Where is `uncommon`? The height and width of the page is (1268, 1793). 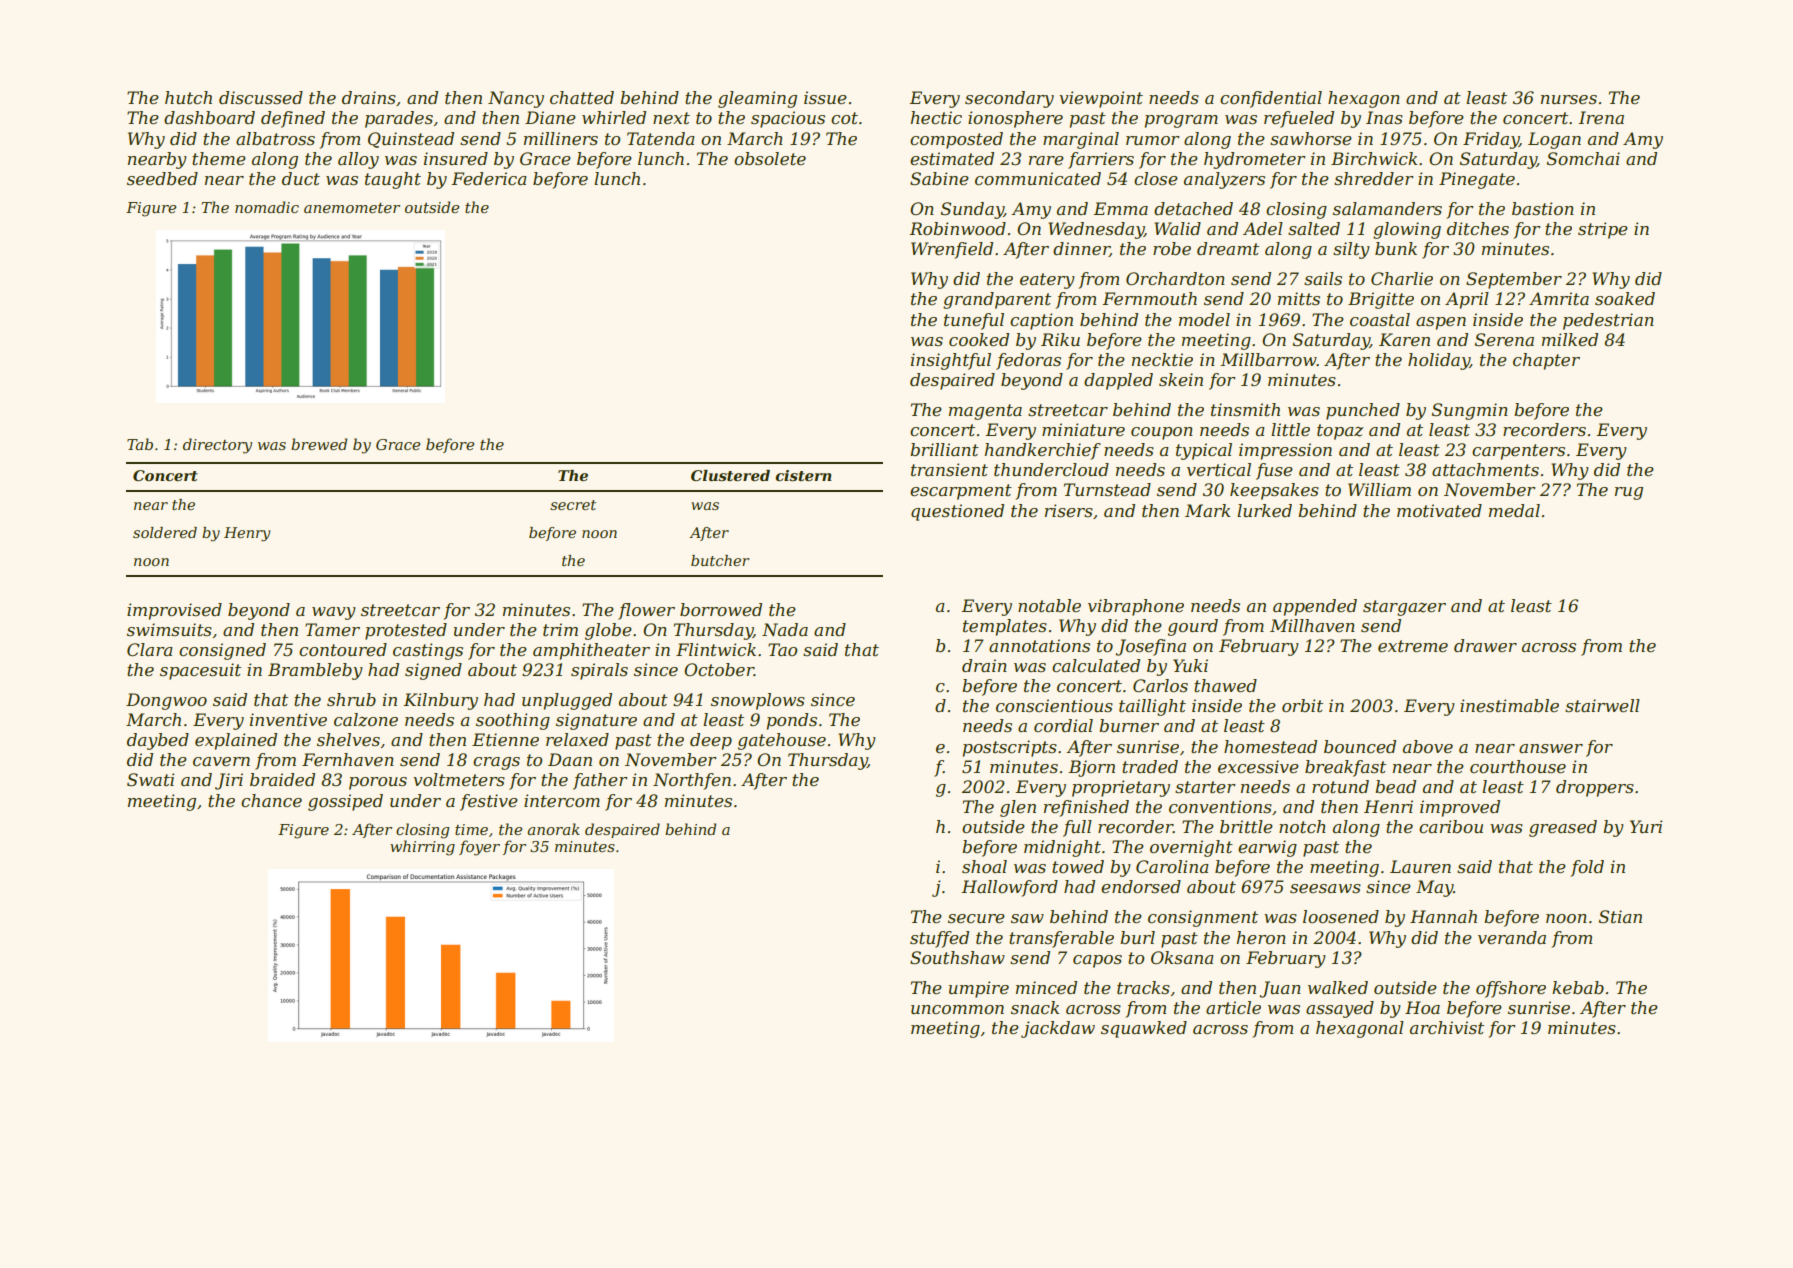
uncommon is located at coordinates (957, 1009).
